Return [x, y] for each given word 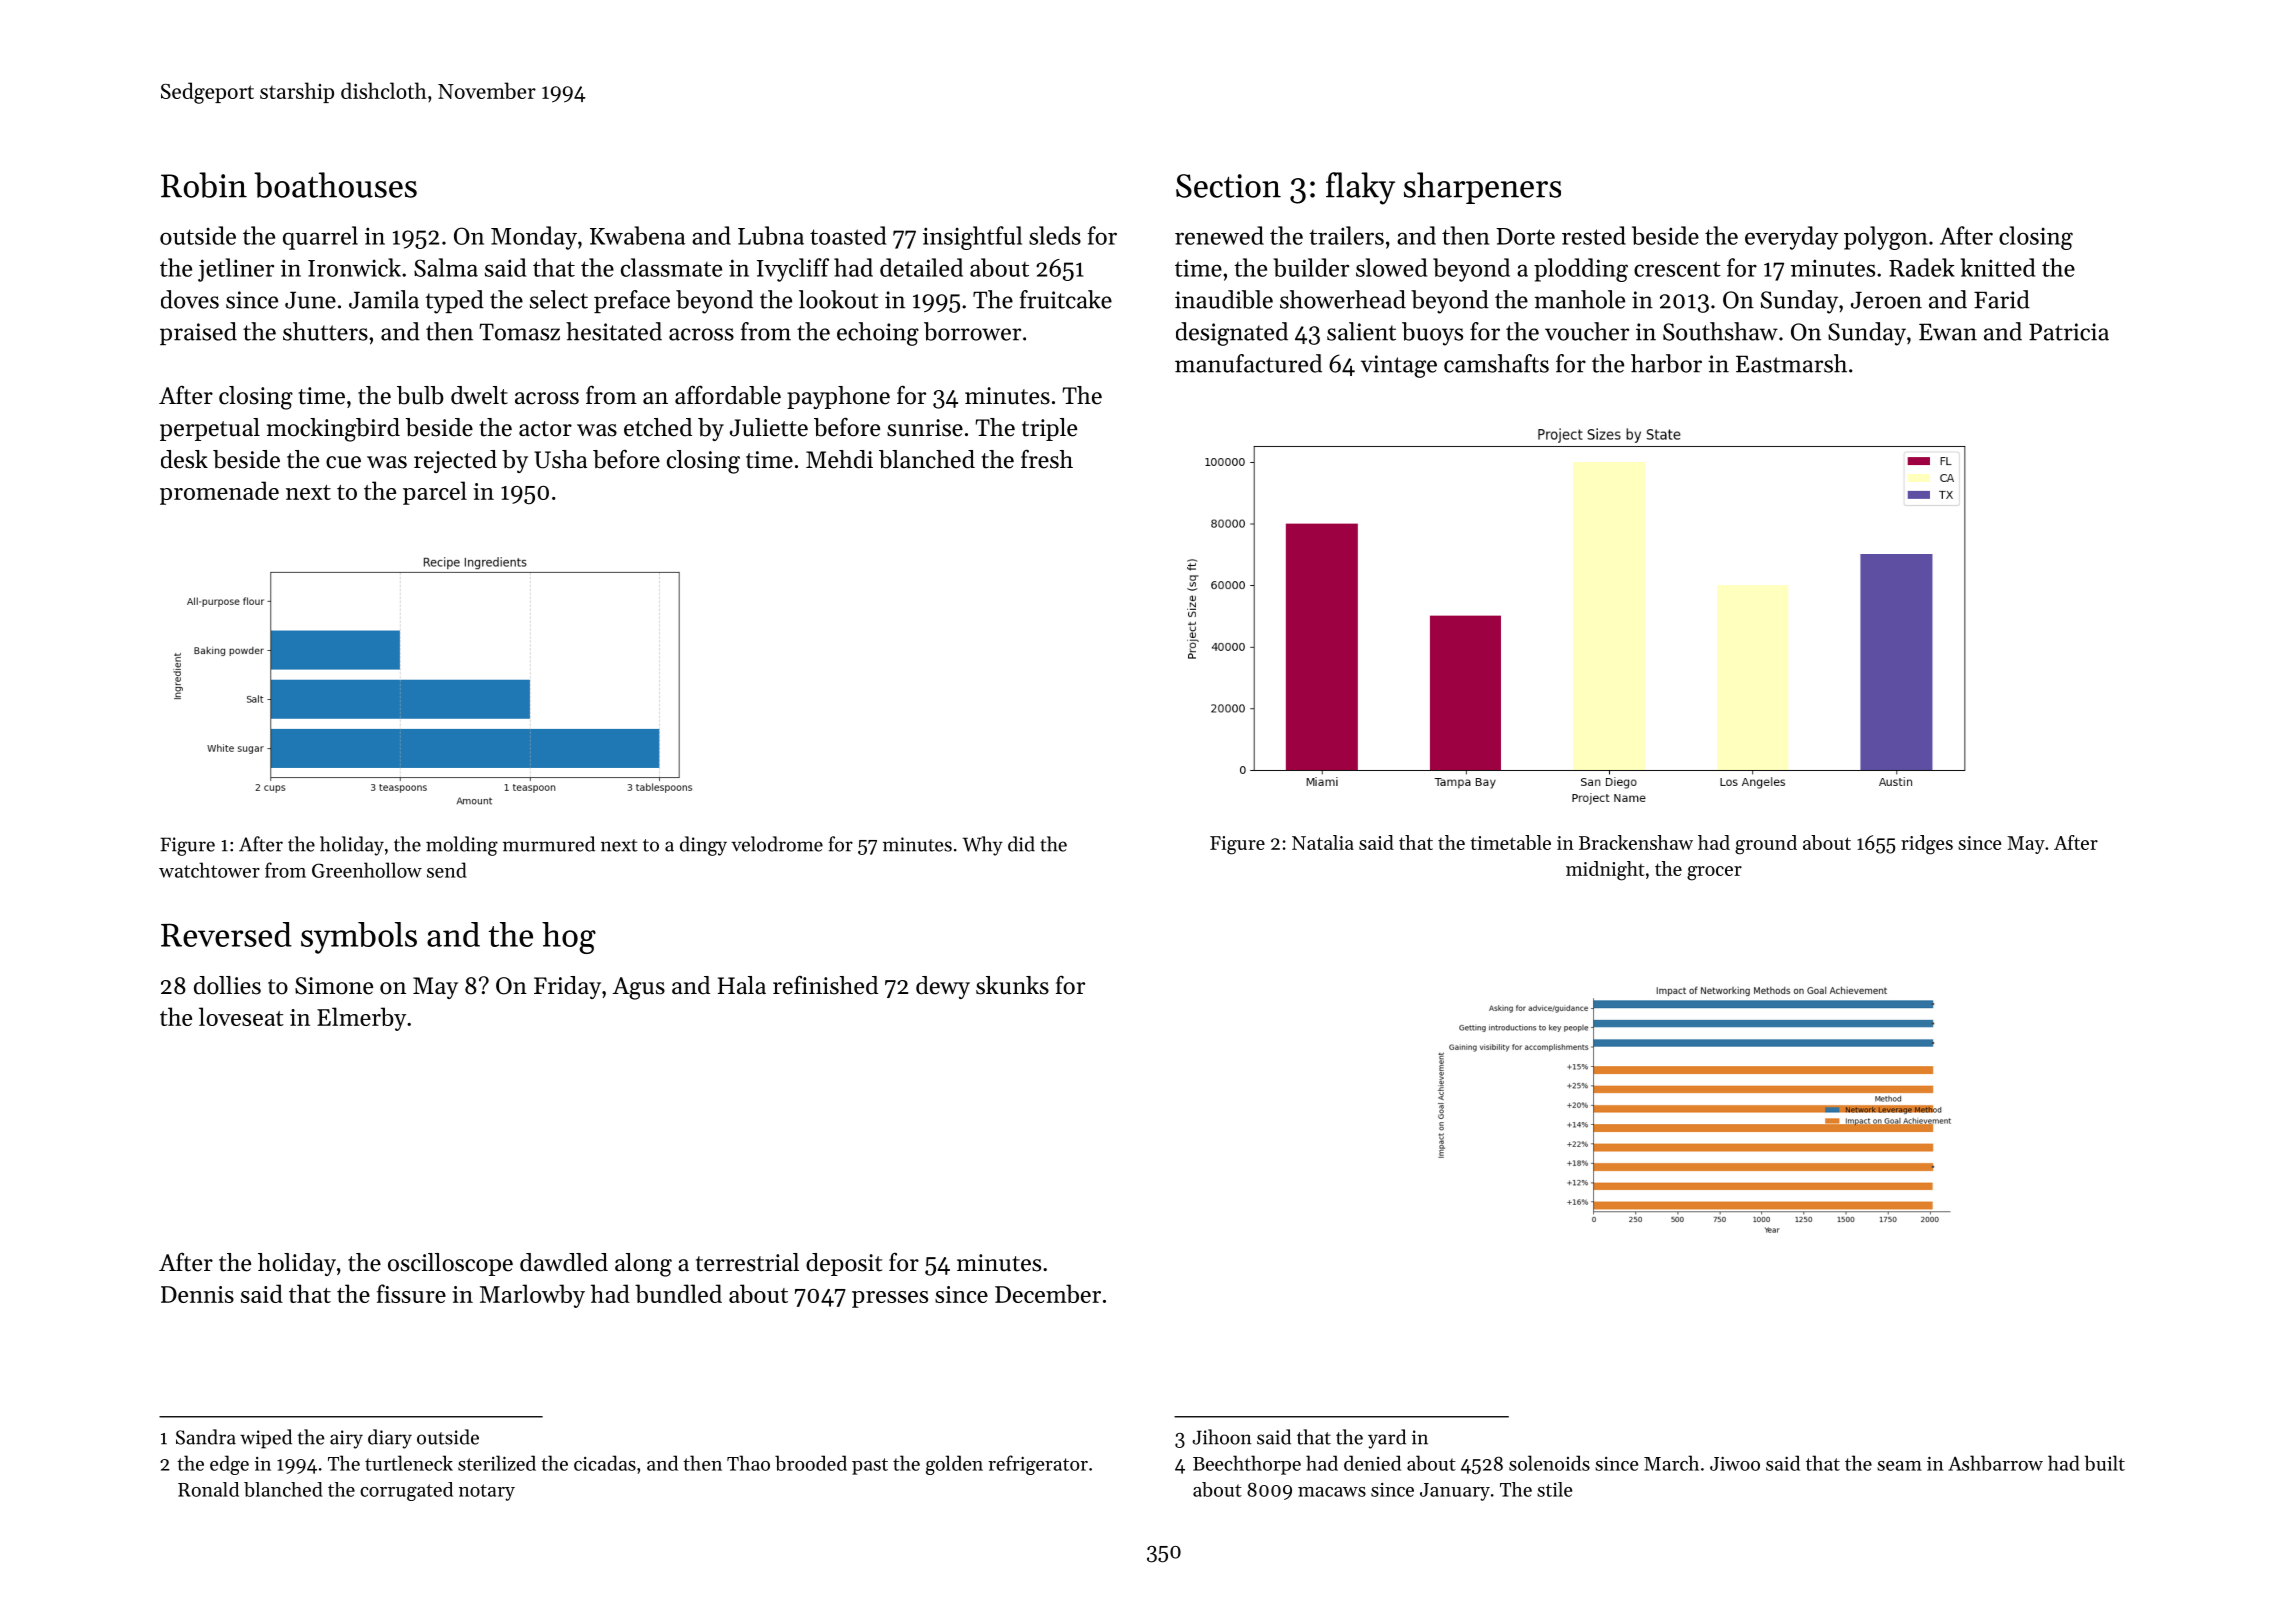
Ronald [208, 1489]
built [2104, 1463]
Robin [204, 185]
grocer [1714, 873]
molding [462, 846]
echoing [878, 334]
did [1021, 844]
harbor [1666, 363]
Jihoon [1222, 1437]
